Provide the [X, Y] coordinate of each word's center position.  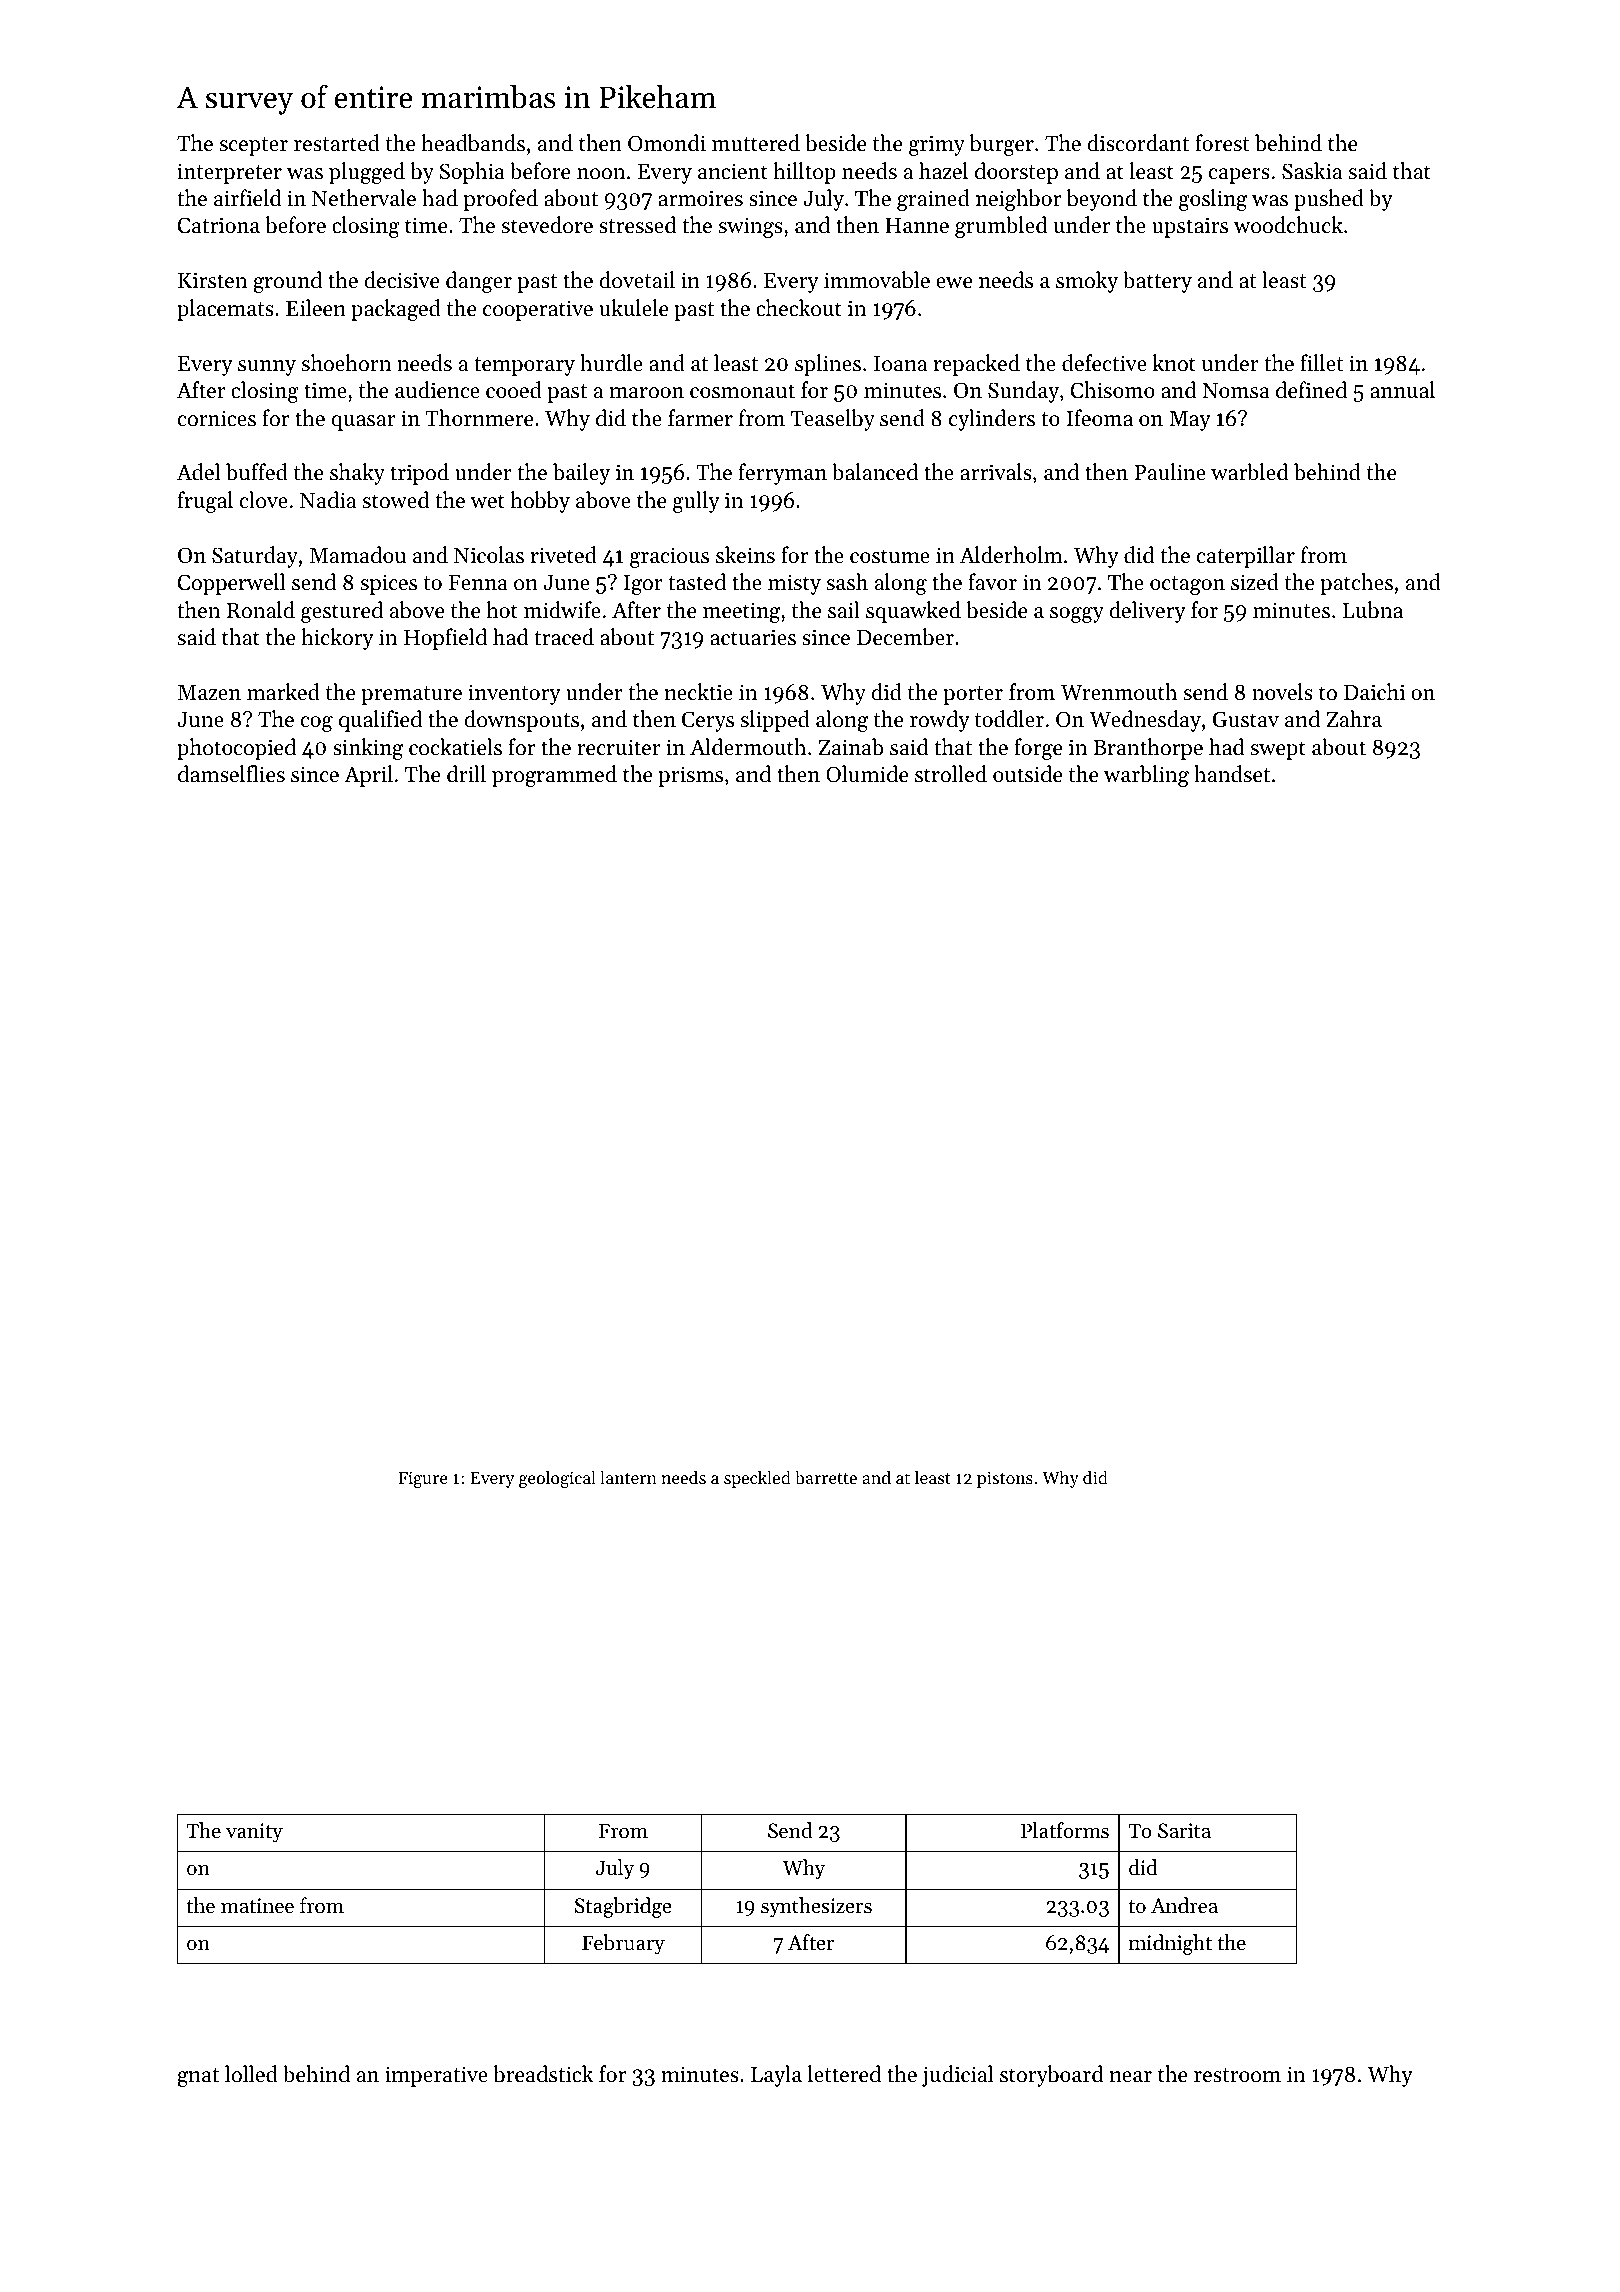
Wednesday [1145, 721]
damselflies [231, 774]
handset [1232, 774]
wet [488, 501]
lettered [844, 2074]
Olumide [867, 774]
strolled [951, 774]
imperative [436, 2076]
